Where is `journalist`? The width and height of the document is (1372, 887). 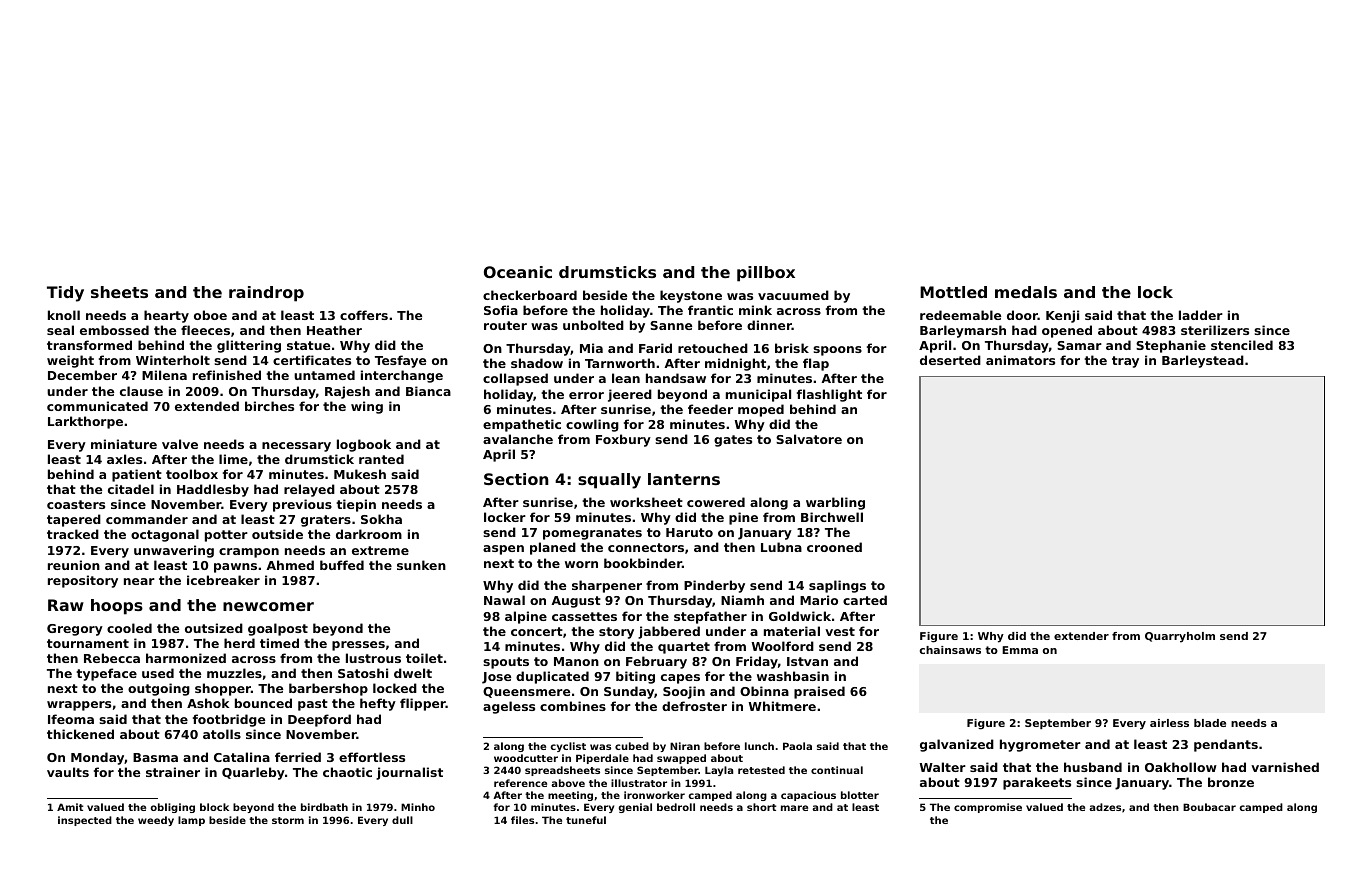 journalist is located at coordinates (409, 773).
